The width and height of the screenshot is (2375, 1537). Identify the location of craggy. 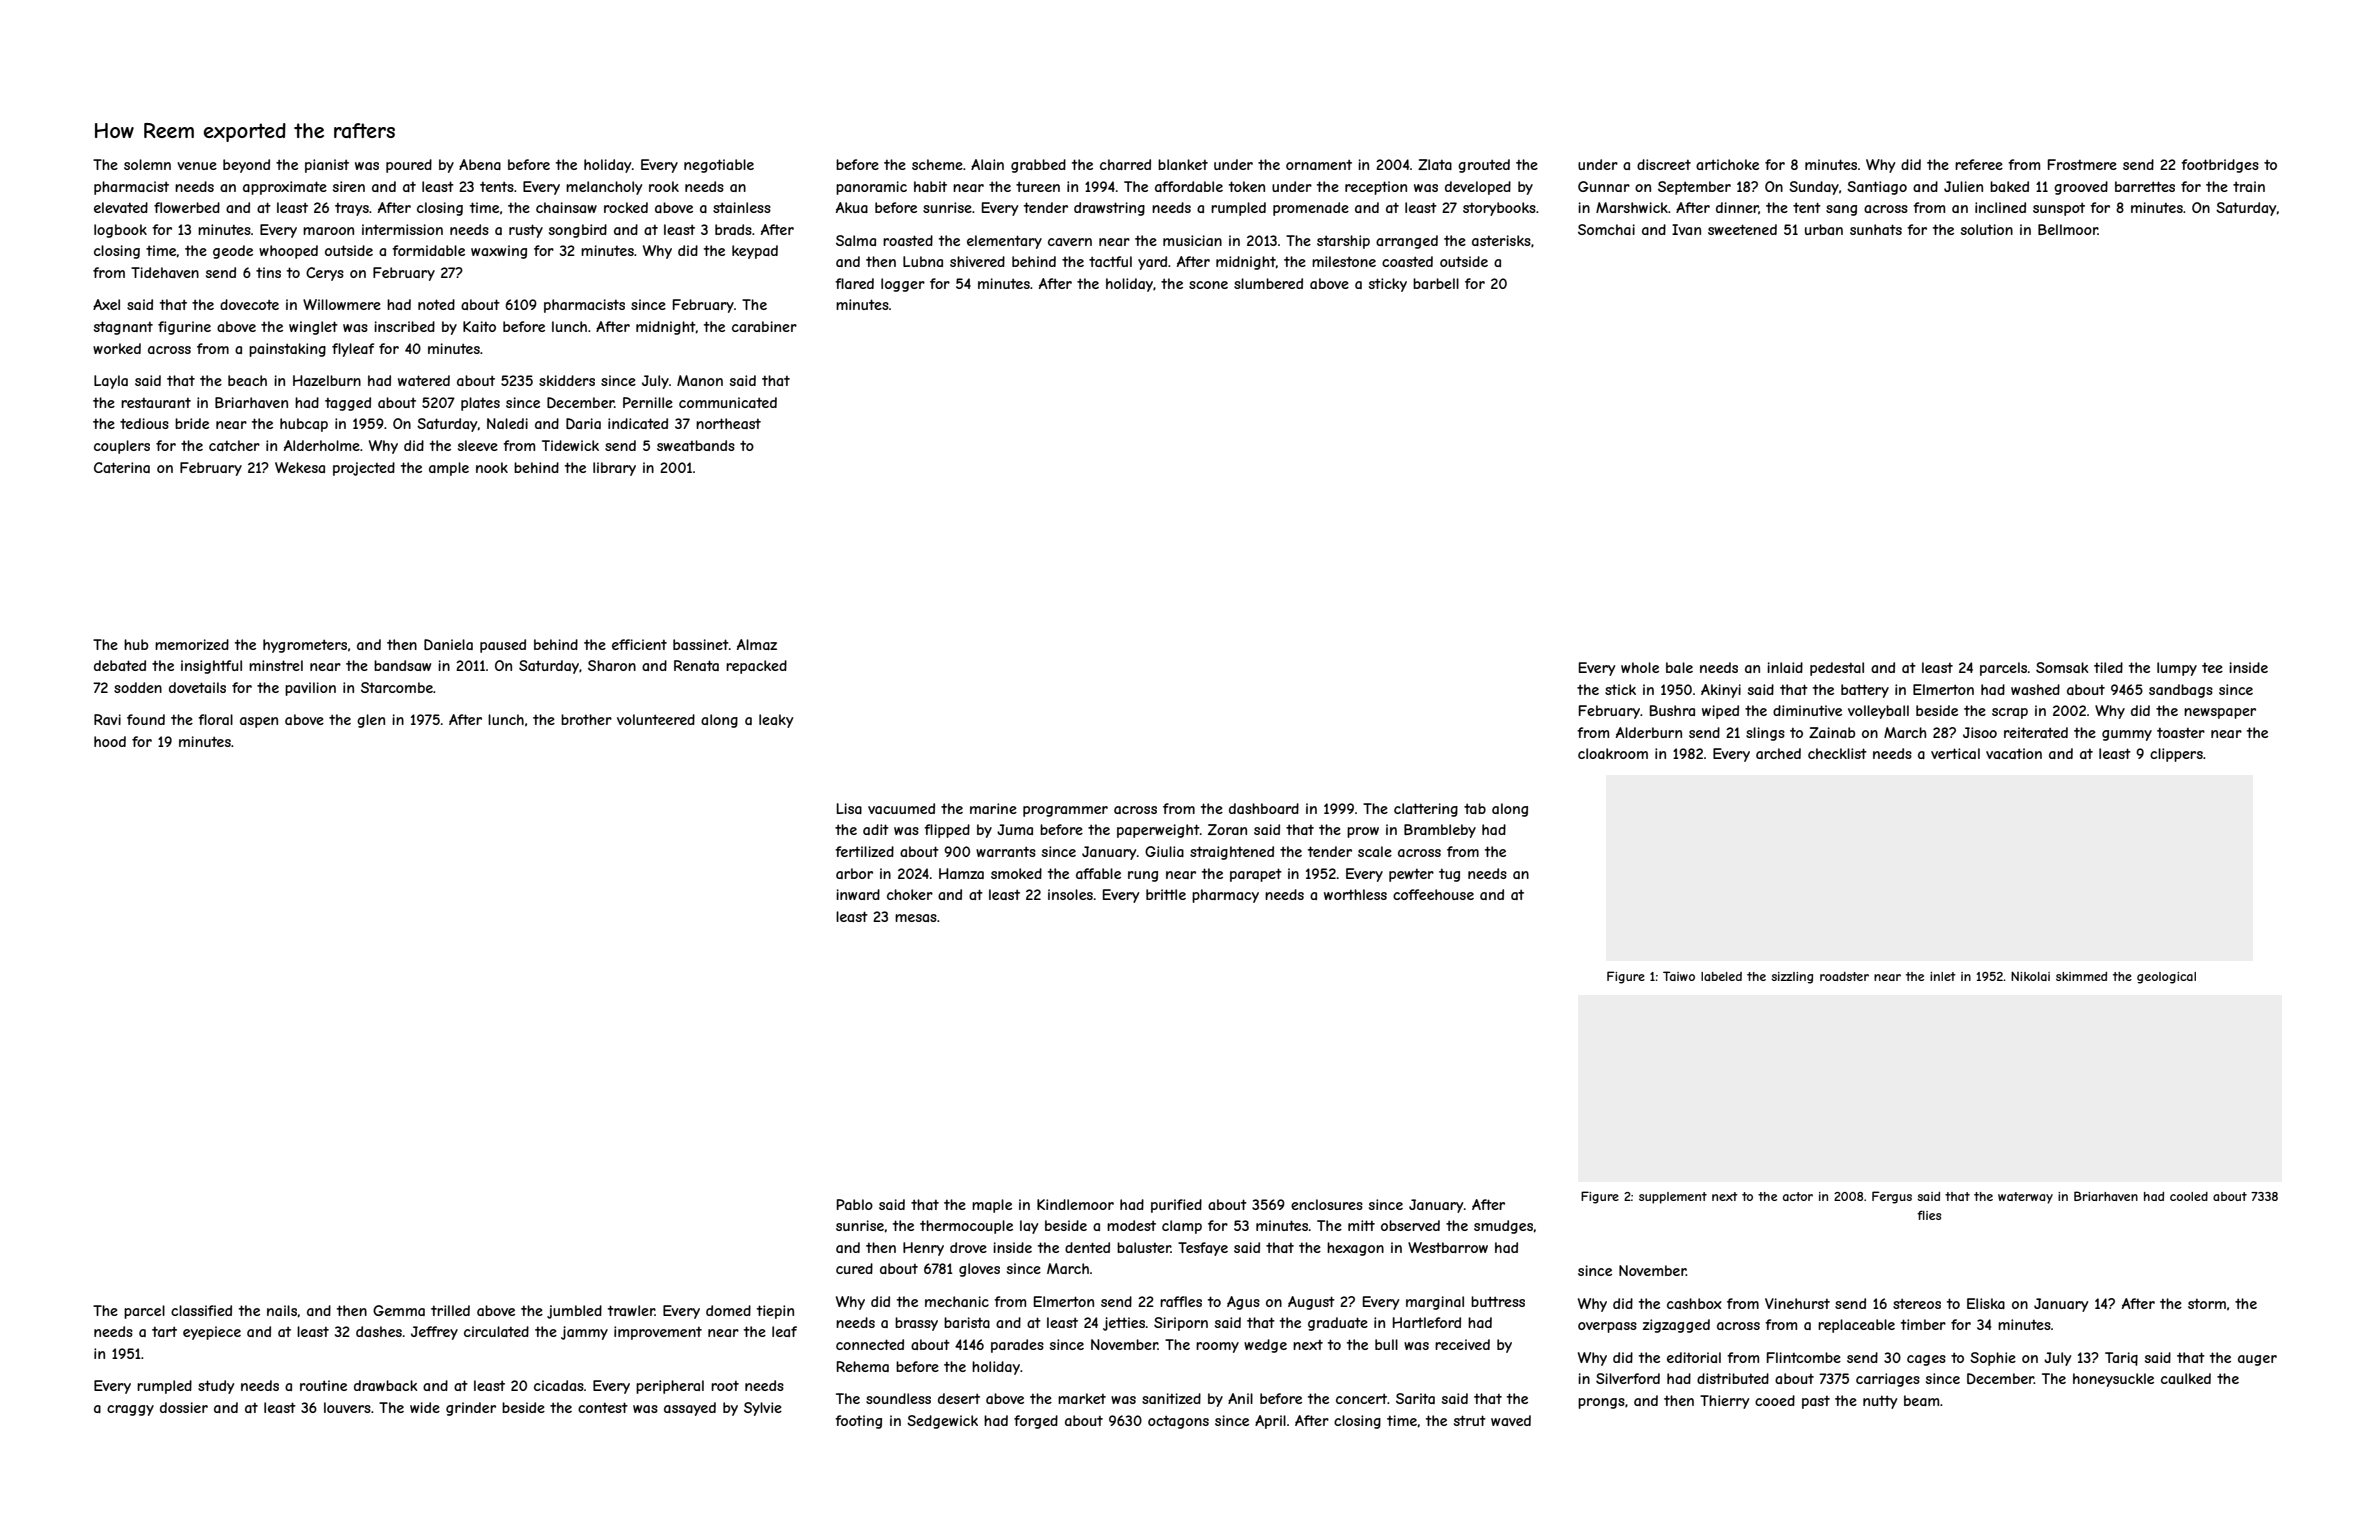
(130, 1410).
